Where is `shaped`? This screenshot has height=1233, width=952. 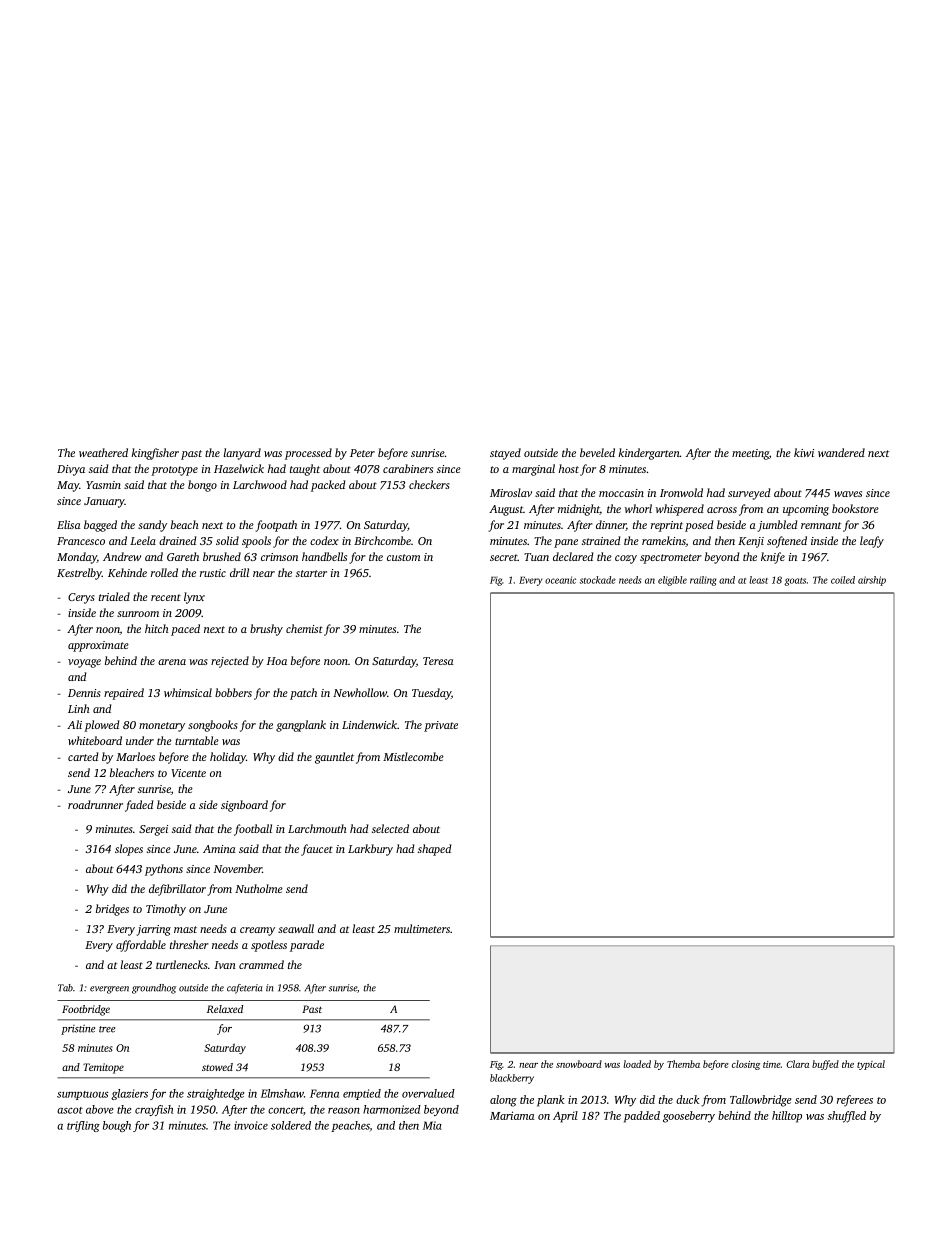
shaped is located at coordinates (434, 850).
